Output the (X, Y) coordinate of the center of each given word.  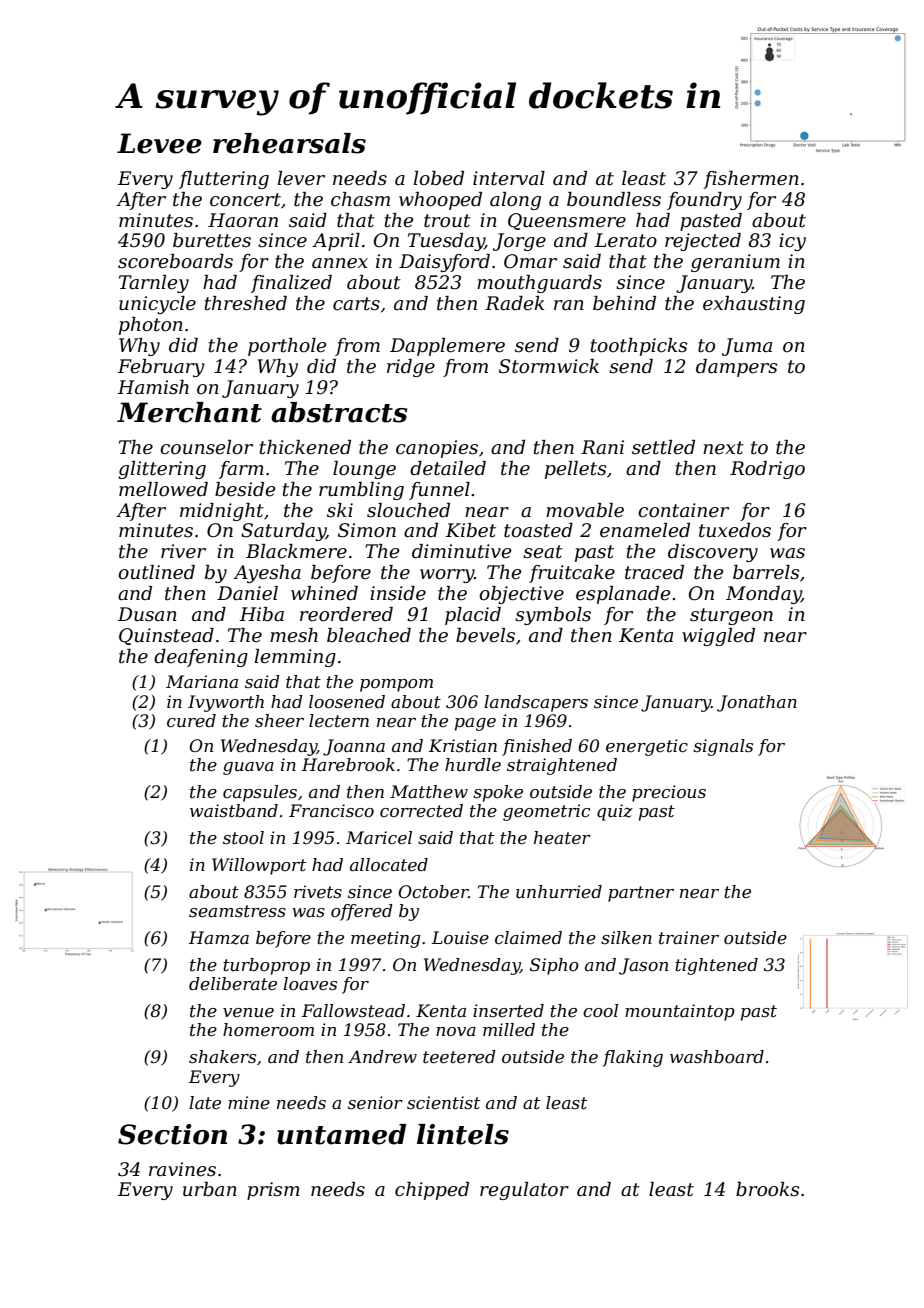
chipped (432, 1191)
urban (210, 1189)
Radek (514, 303)
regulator (524, 1191)
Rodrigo (767, 470)
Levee (159, 143)
